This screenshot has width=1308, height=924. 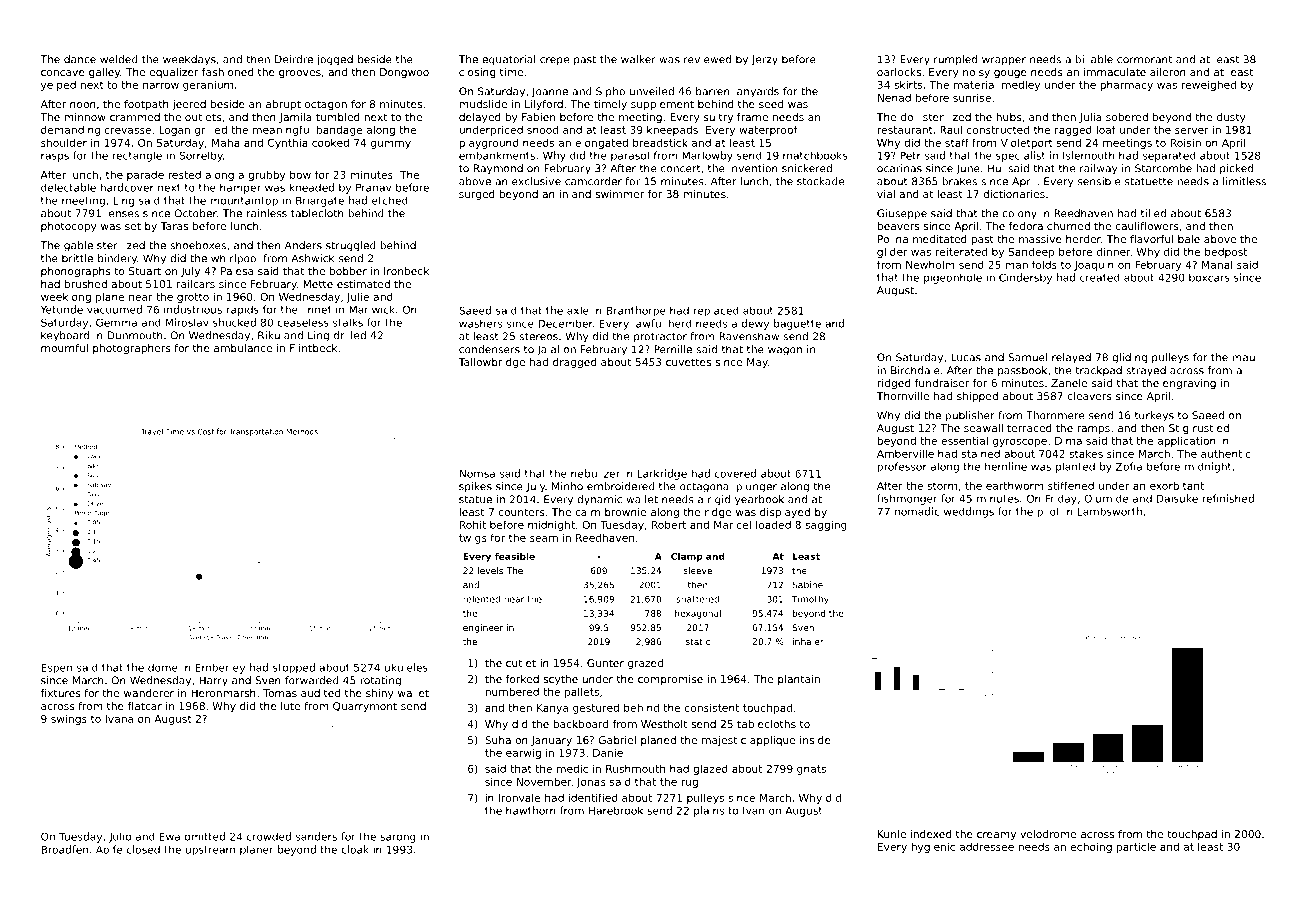 What do you see at coordinates (64, 849) in the screenshot?
I see `Broadfen` at bounding box center [64, 849].
